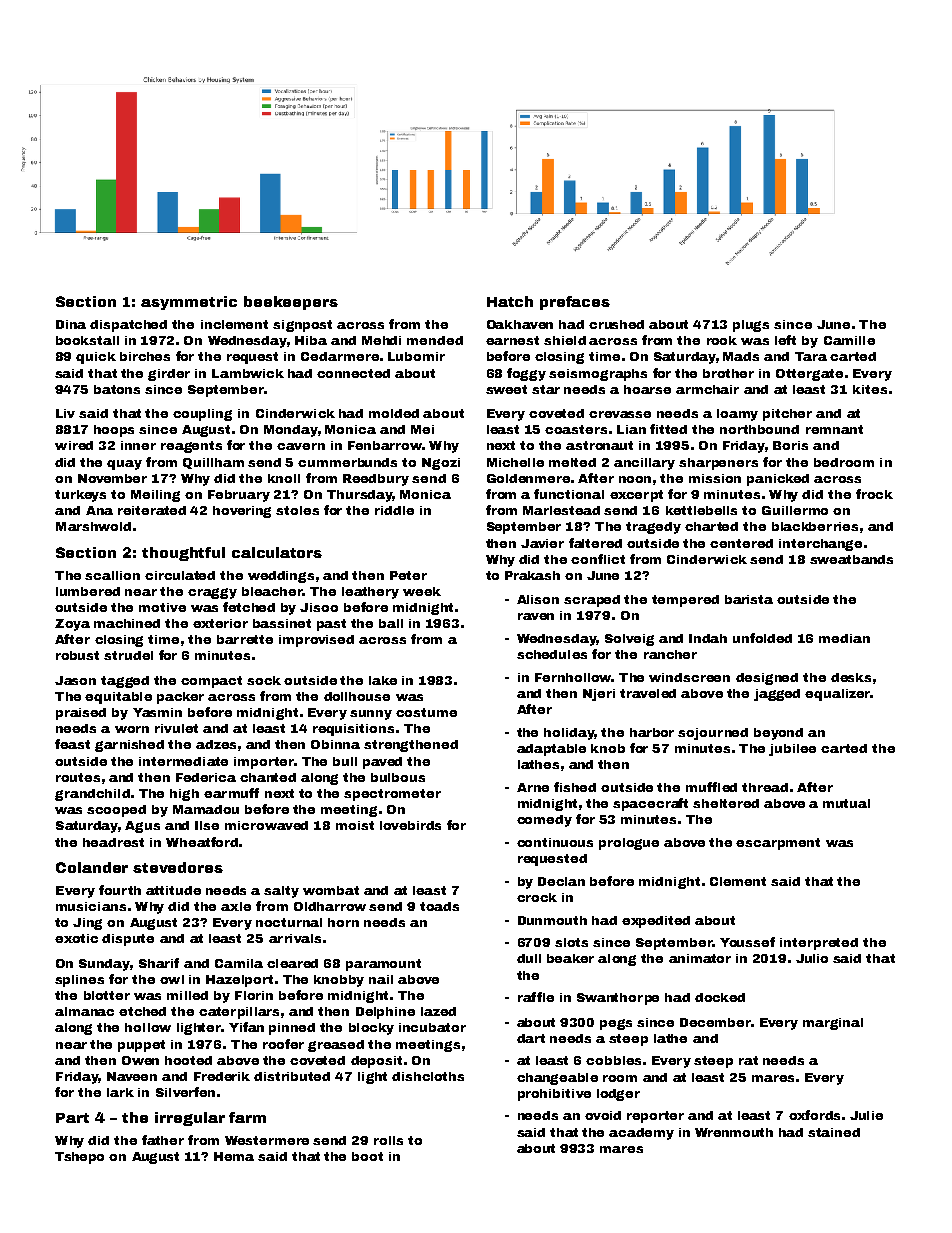 The height and width of the document is (1233, 952). Describe the element at coordinates (76, 938) in the document. I see `exotic` at that location.
